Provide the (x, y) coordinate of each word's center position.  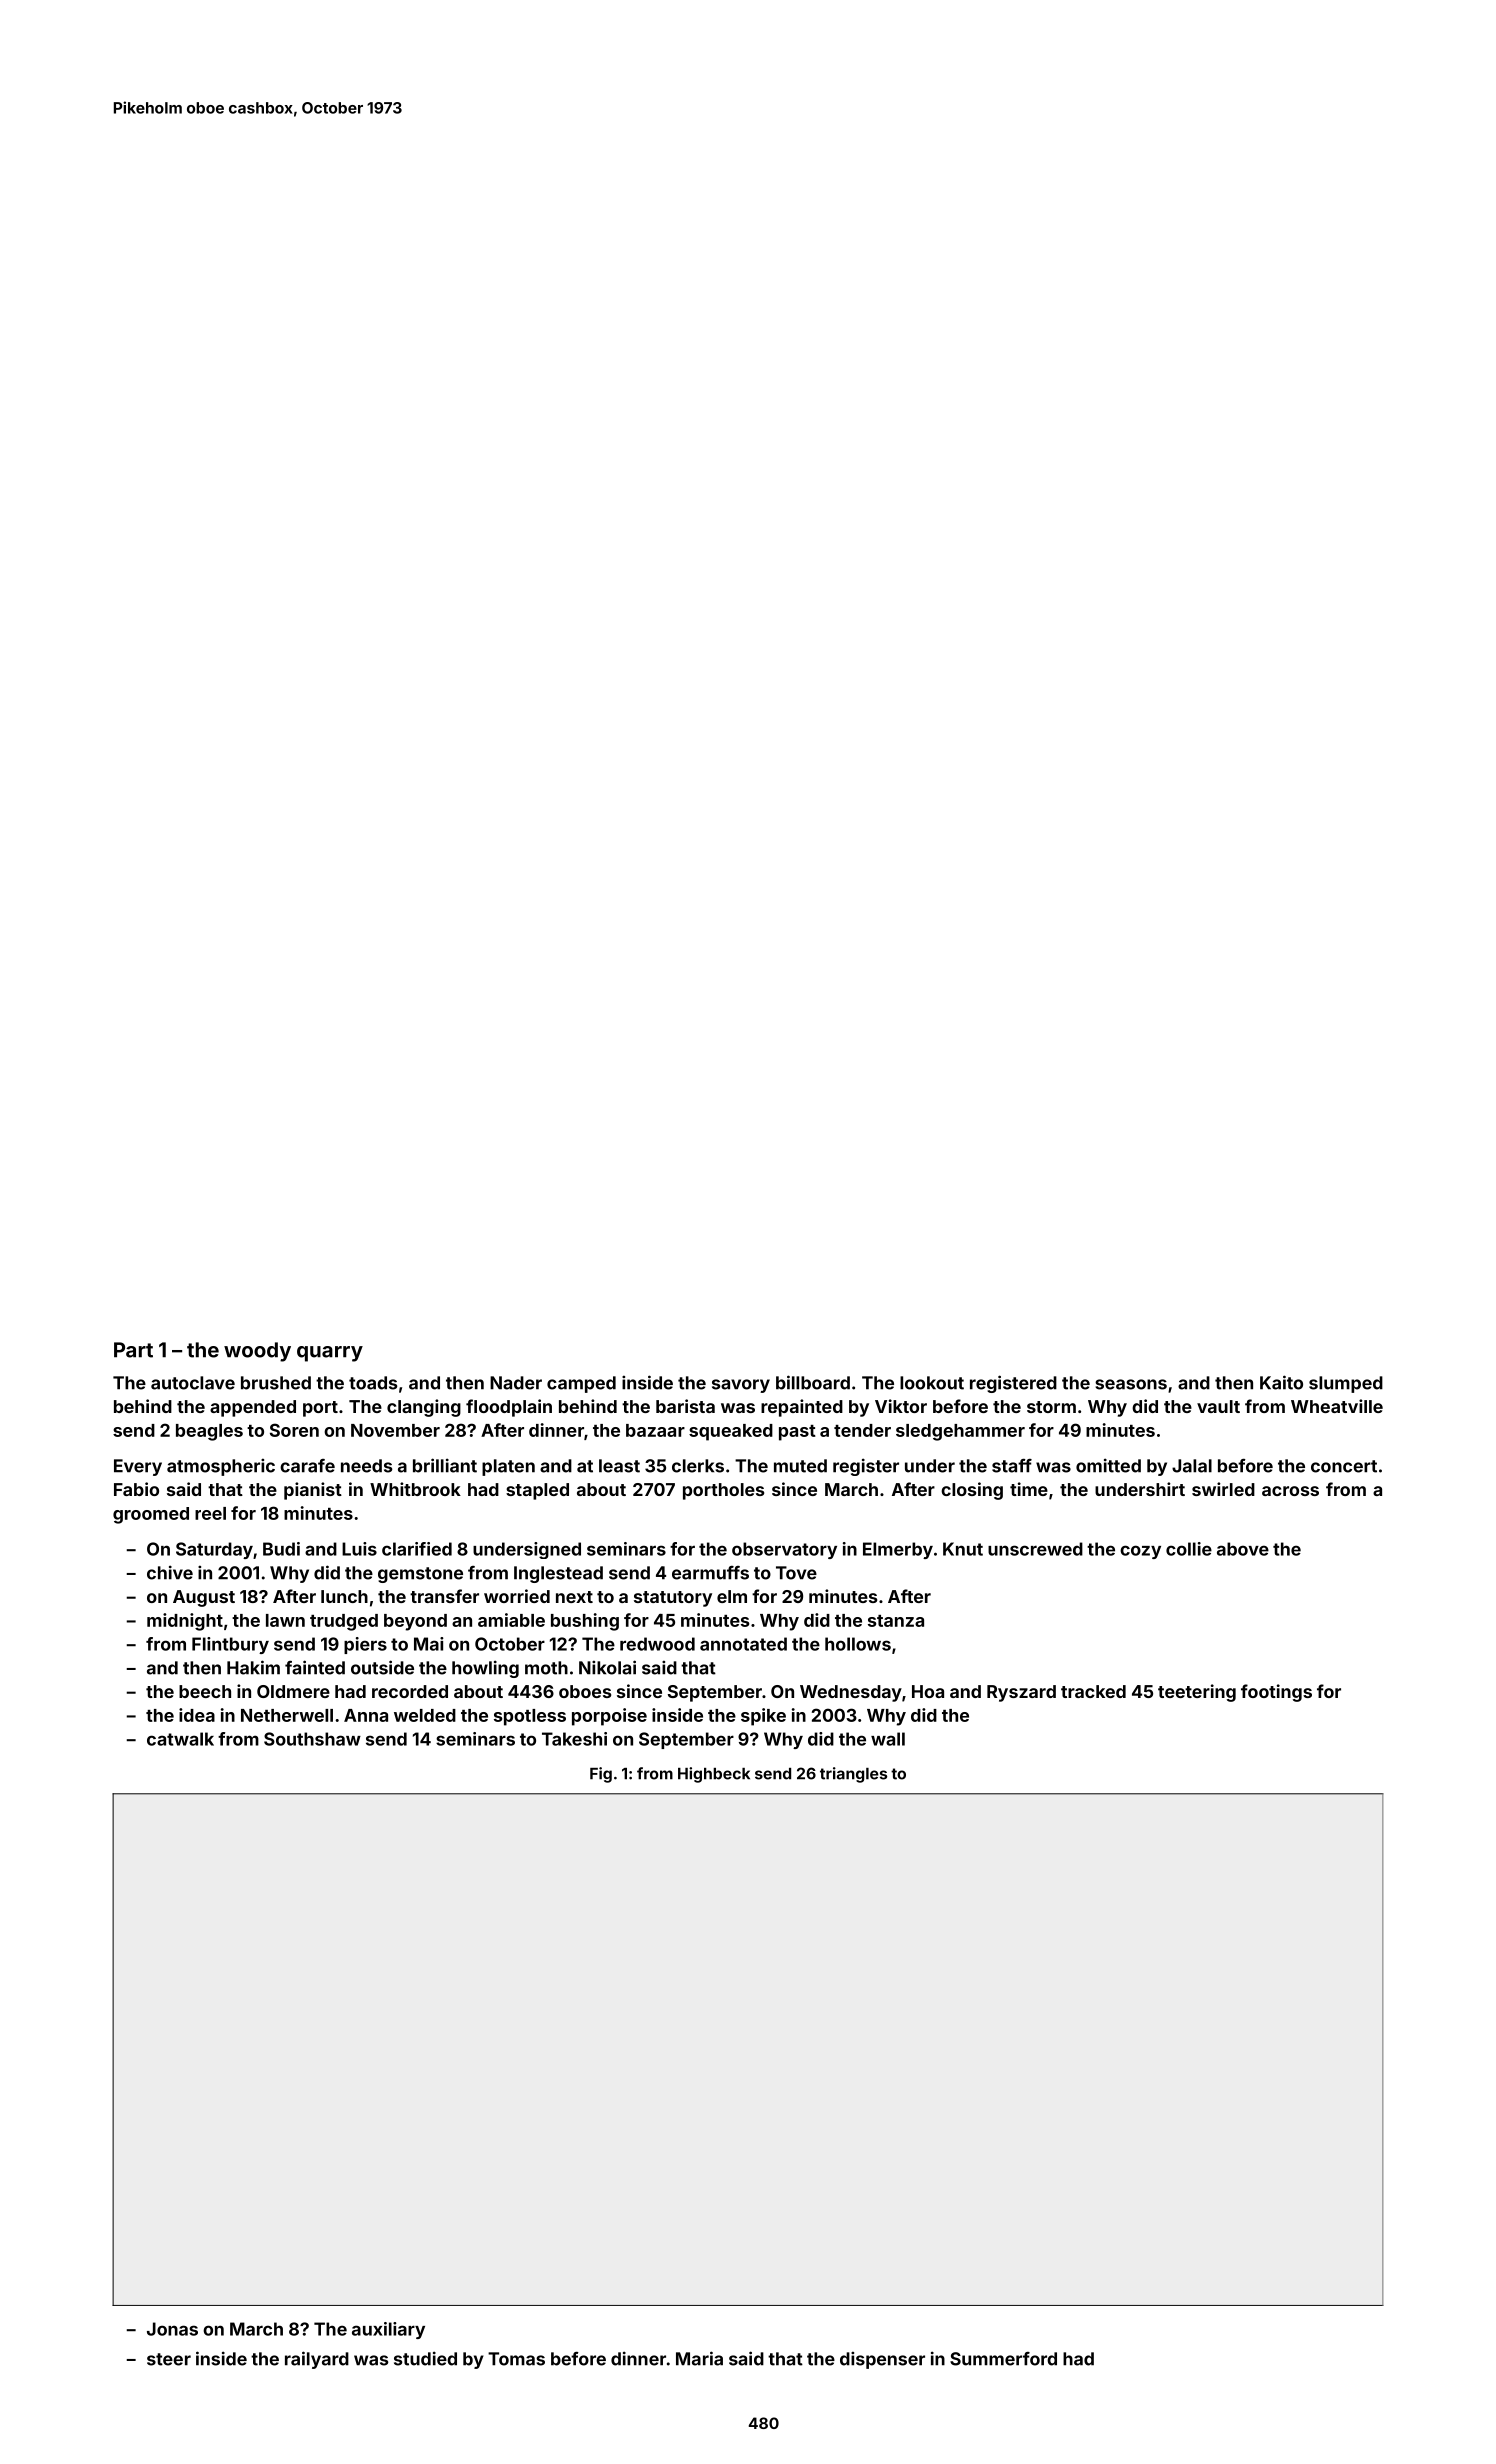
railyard (317, 2360)
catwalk (180, 1739)
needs (366, 1466)
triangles (853, 1775)
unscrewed (1035, 1549)
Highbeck (714, 1775)
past (797, 1433)
